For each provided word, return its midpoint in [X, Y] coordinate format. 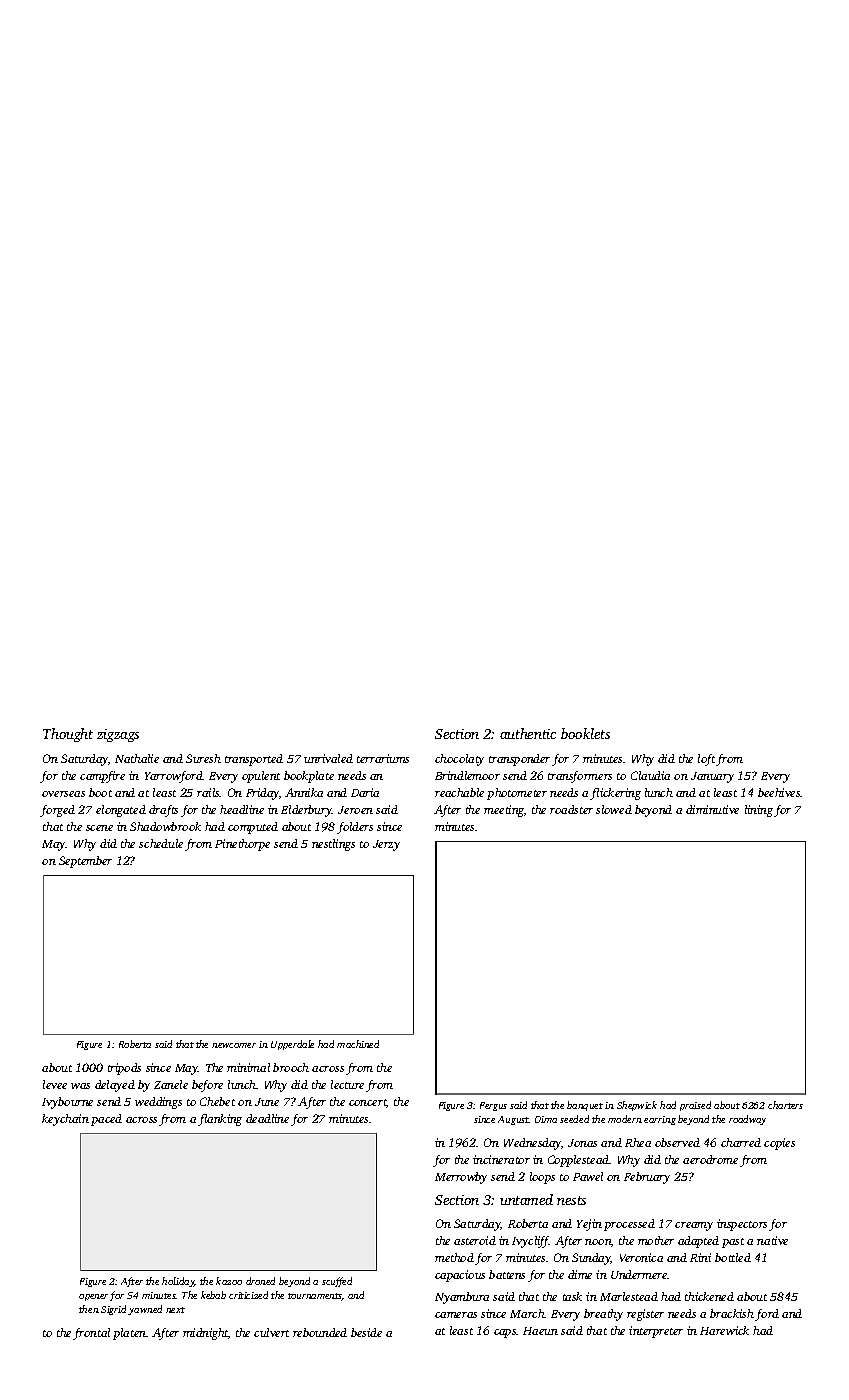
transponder [519, 760]
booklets [585, 733]
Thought [68, 735]
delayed [115, 1086]
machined [358, 1044]
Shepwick [637, 1106]
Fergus [493, 1106]
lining [759, 811]
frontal [91, 1334]
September [85, 862]
